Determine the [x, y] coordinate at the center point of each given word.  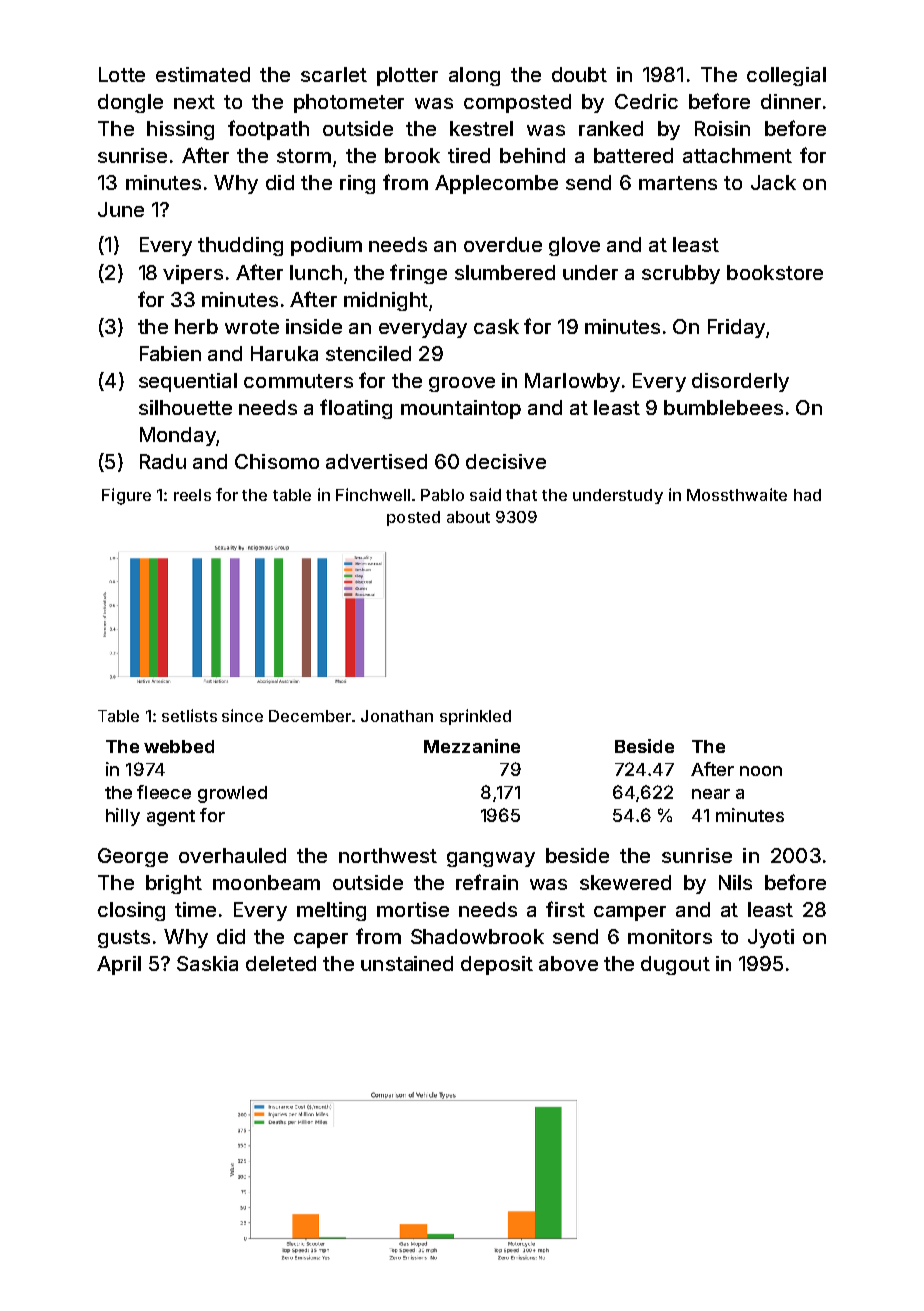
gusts [124, 939]
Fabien [170, 353]
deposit [497, 965]
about [468, 517]
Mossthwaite [737, 494]
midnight [386, 301]
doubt [579, 74]
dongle [130, 103]
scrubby [681, 274]
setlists [189, 715]
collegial [786, 76]
